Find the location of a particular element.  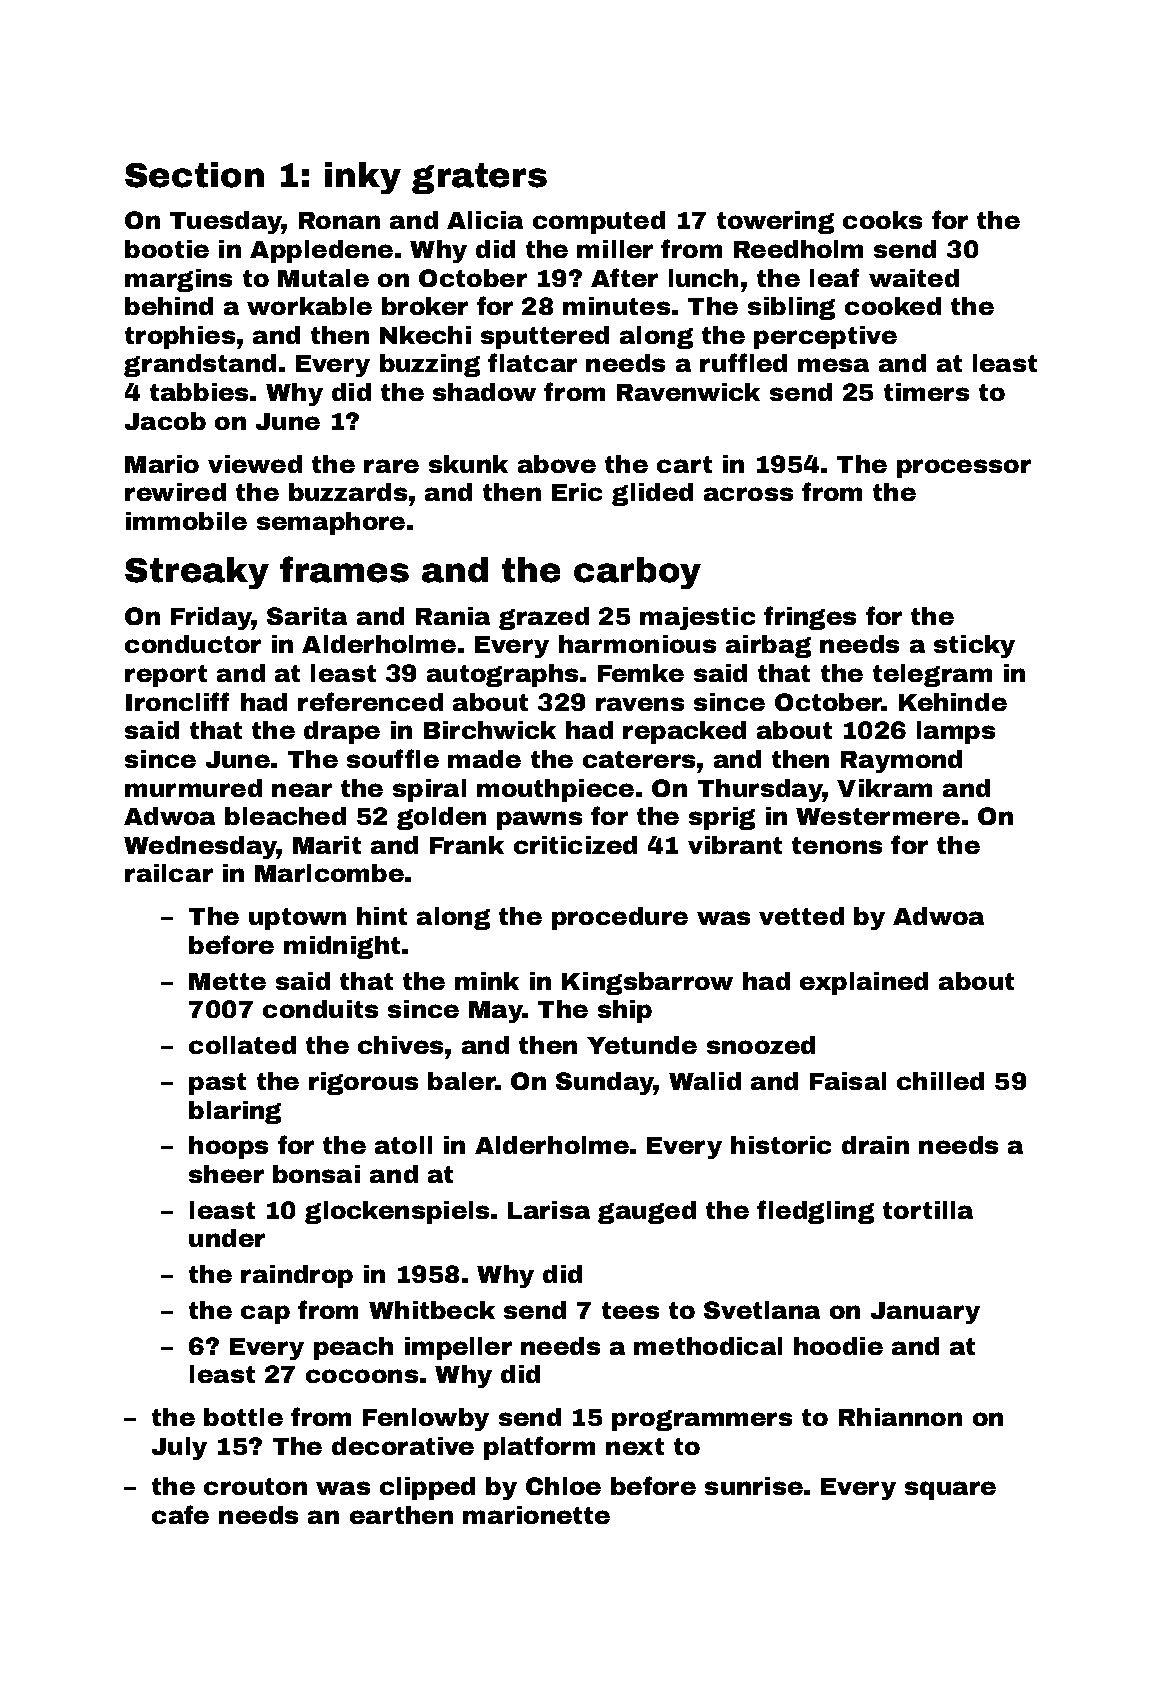

Rhiannon is located at coordinates (900, 1417).
